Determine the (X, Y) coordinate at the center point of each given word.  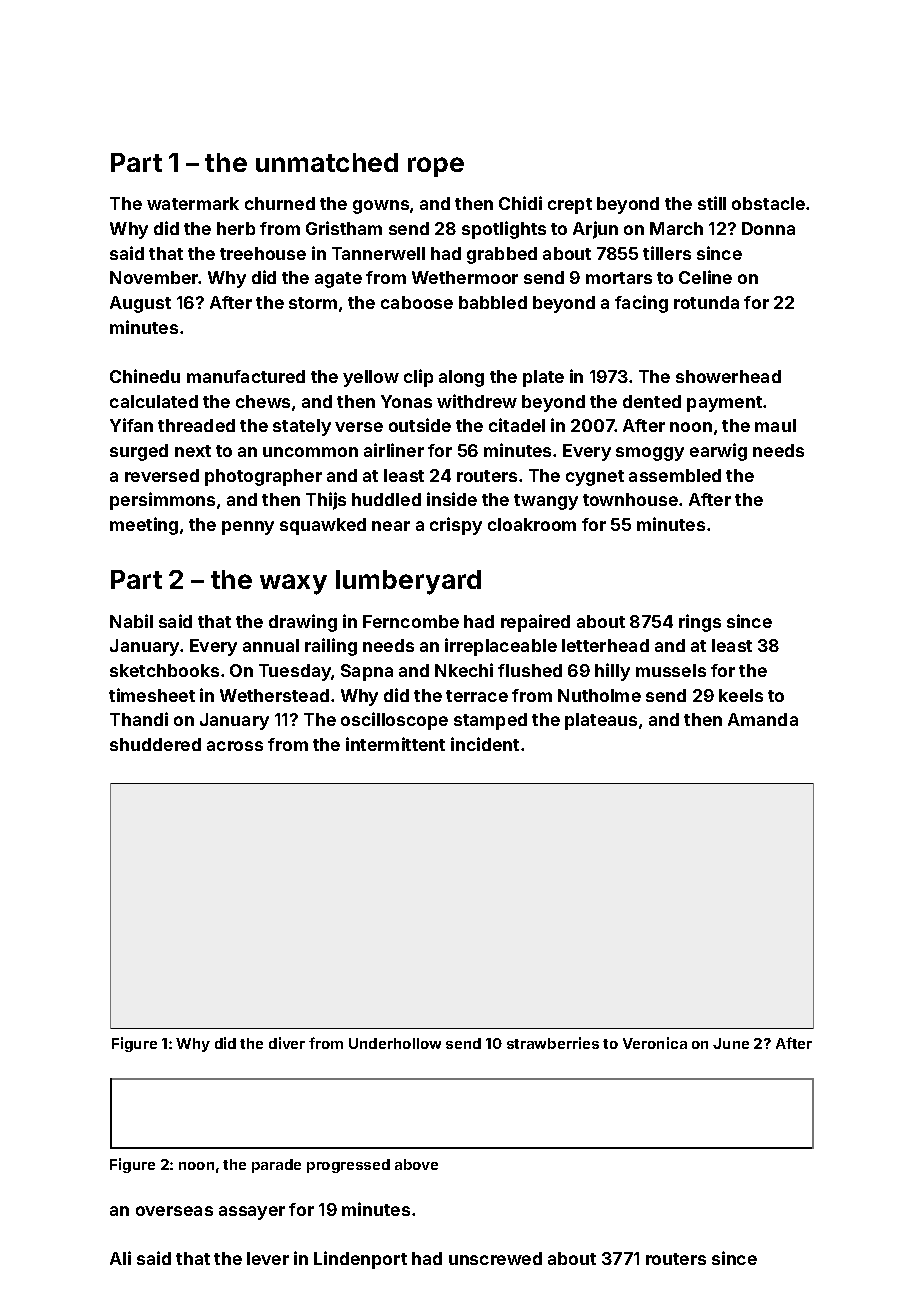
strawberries (553, 1043)
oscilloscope (394, 721)
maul (775, 425)
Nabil (131, 621)
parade (276, 1166)
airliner (394, 450)
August (140, 304)
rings (700, 623)
